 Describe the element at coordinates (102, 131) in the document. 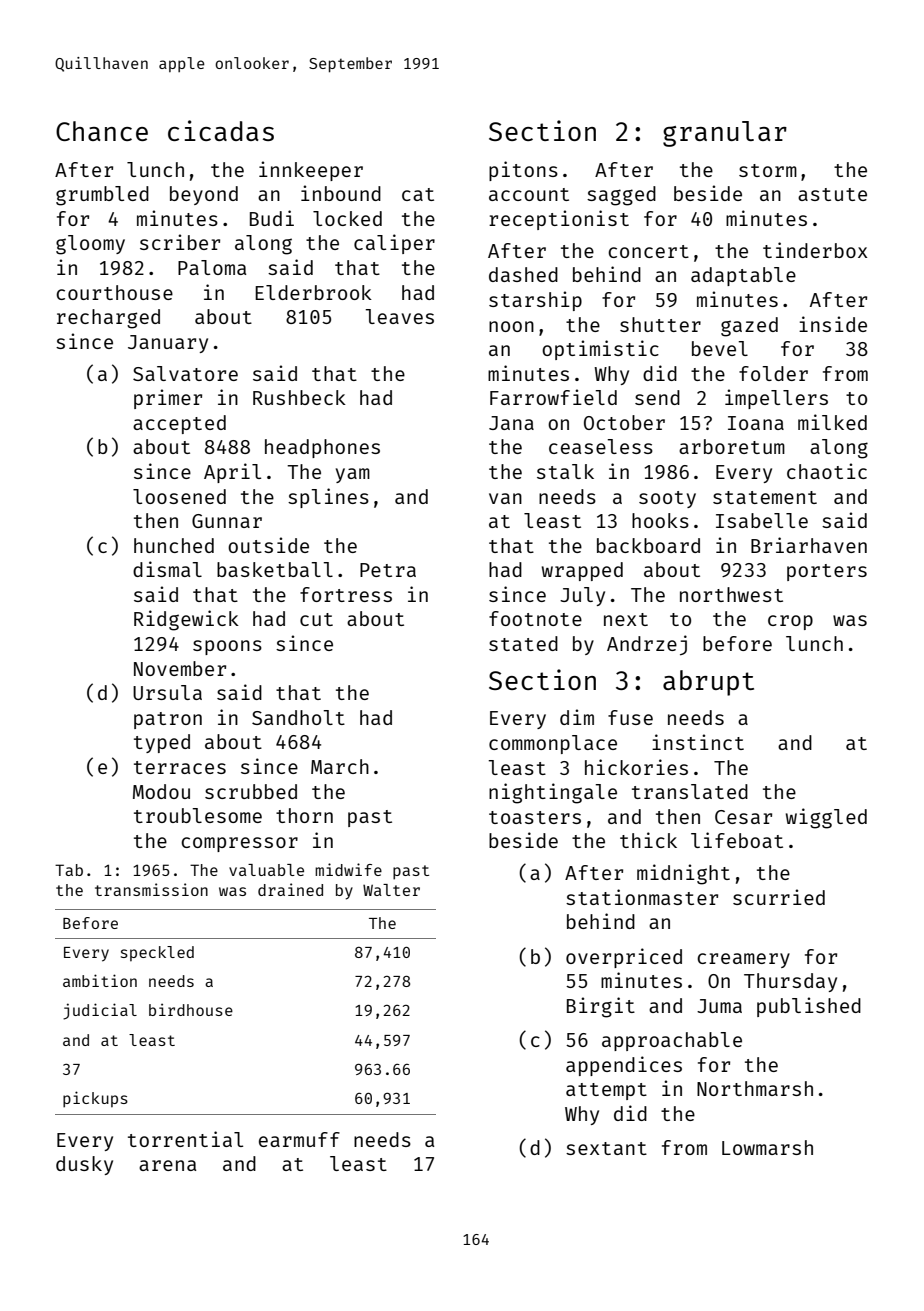

I see `Chance` at that location.
